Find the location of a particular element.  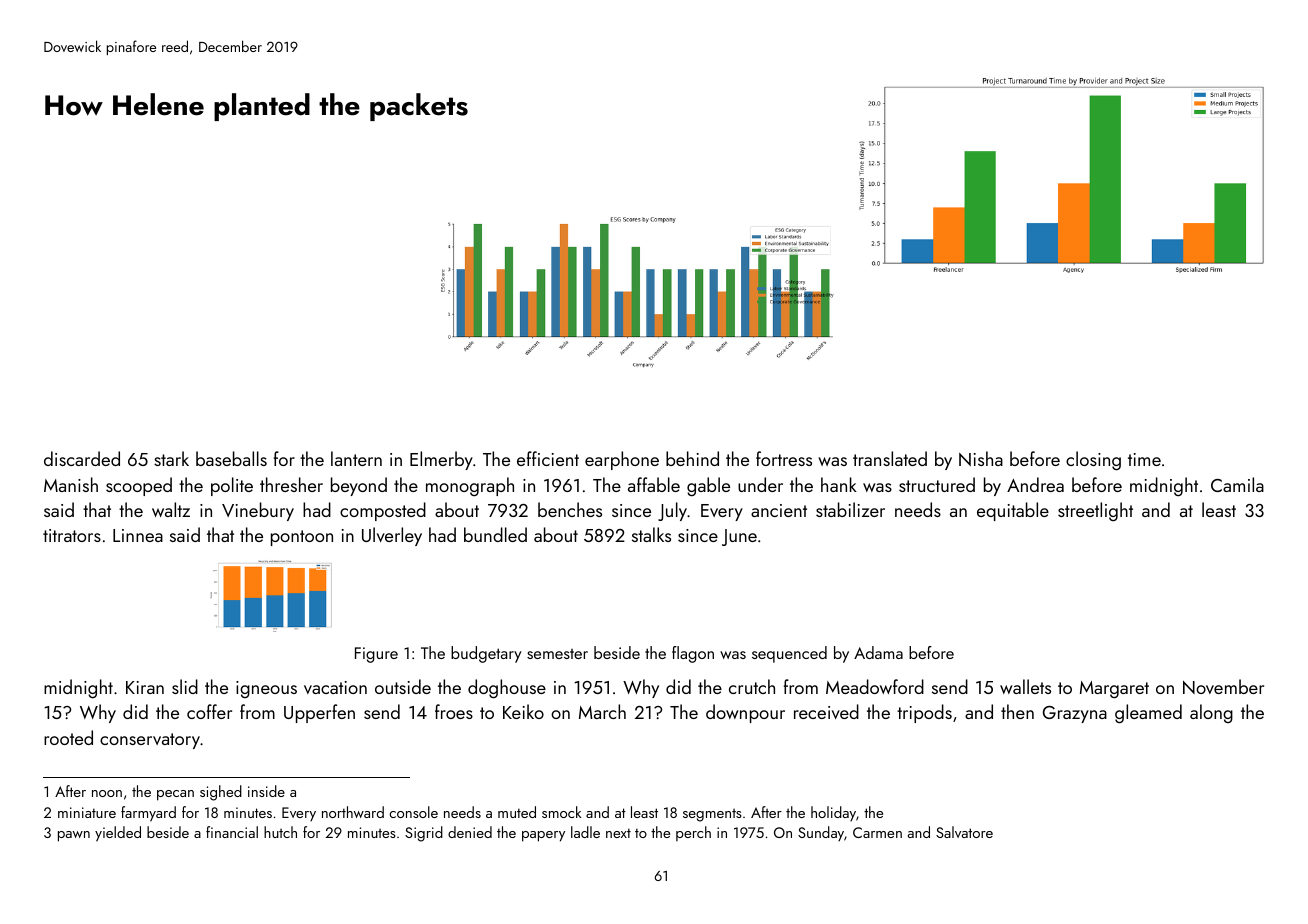

pontoon is located at coordinates (302, 538).
